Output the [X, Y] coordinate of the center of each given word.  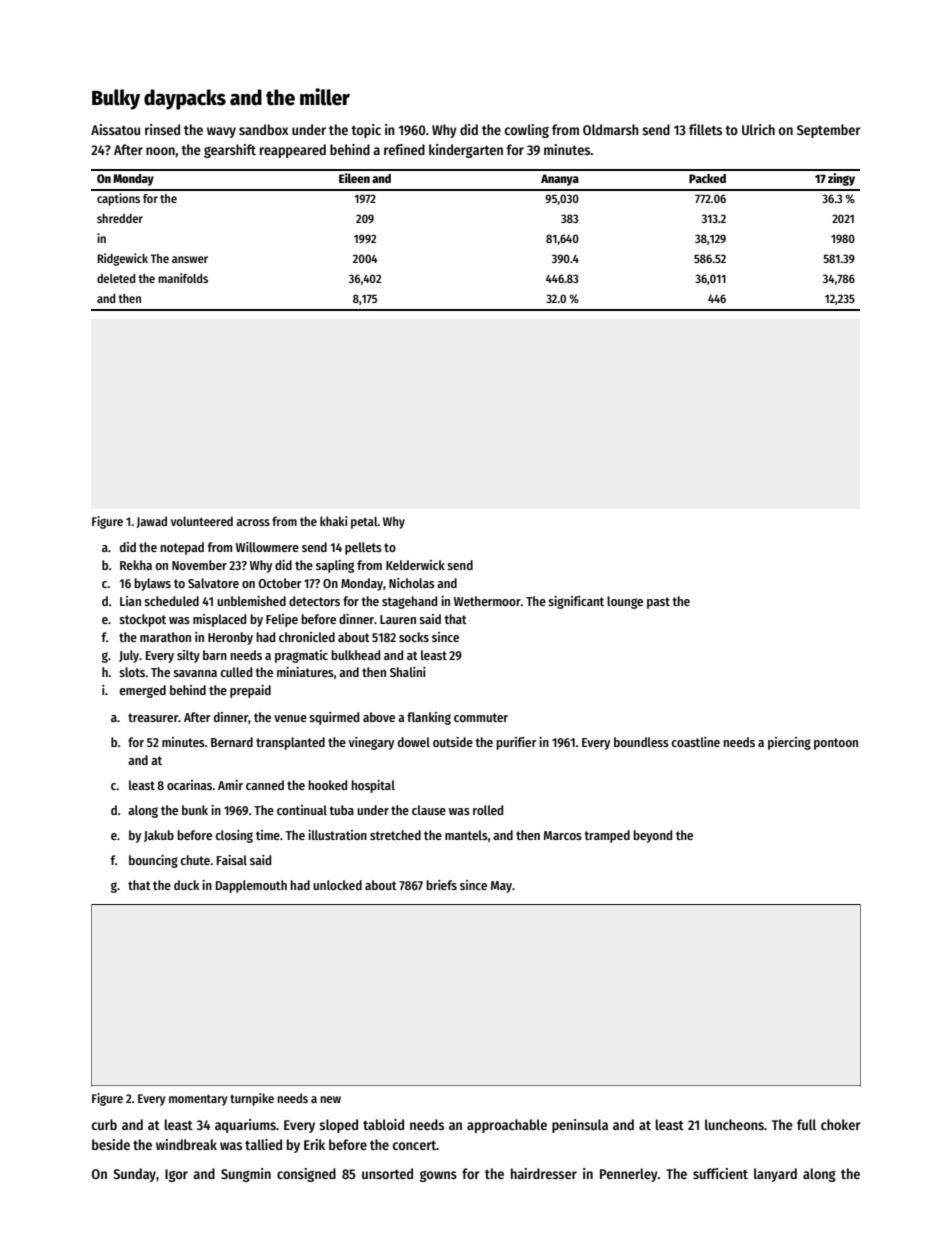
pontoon [836, 744]
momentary [198, 1100]
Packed [707, 178]
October [280, 583]
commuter [481, 717]
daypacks [185, 99]
